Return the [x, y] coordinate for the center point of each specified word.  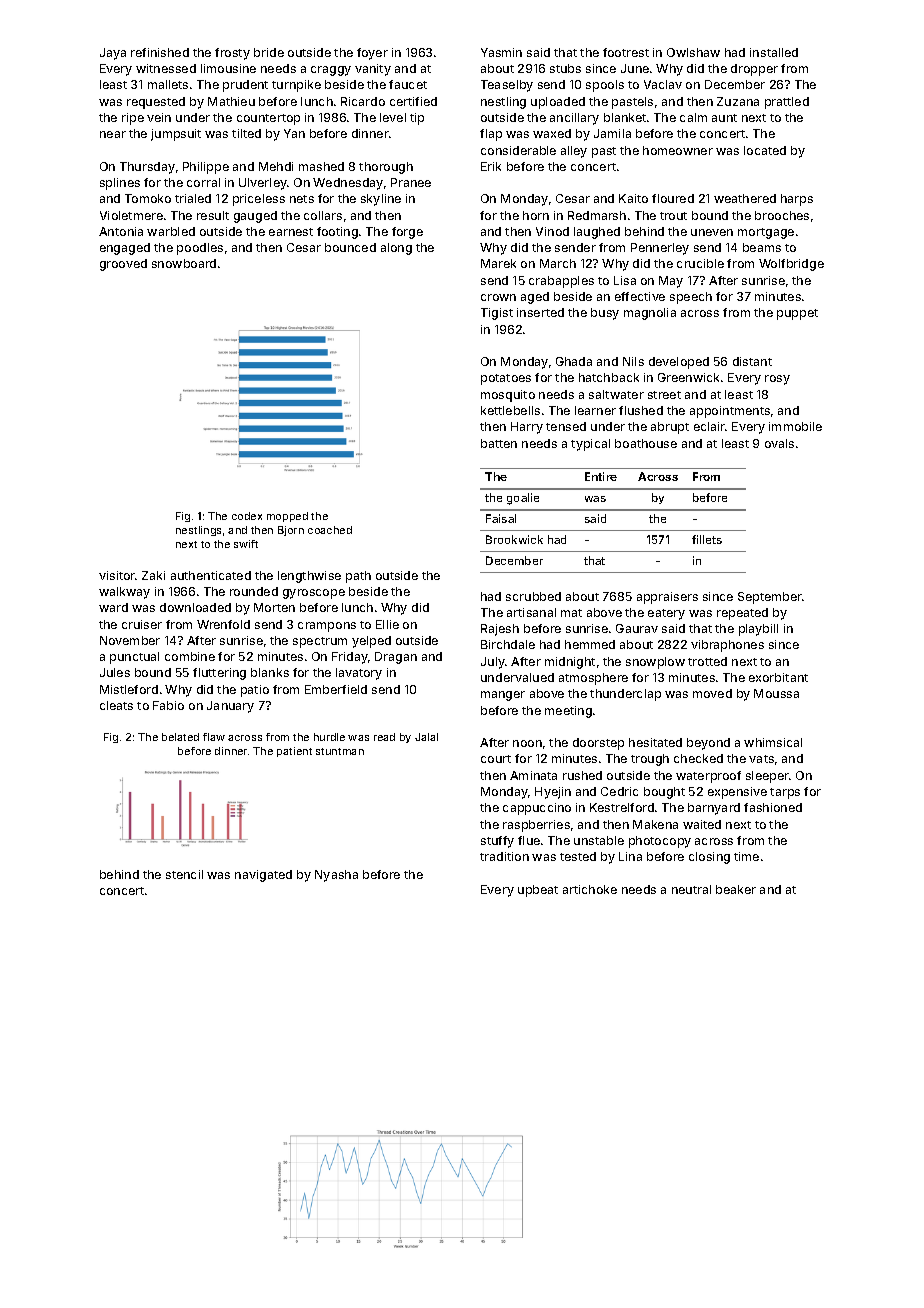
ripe [133, 119]
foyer [372, 54]
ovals [779, 443]
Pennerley [660, 249]
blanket [625, 117]
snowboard [184, 263]
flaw [214, 737]
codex [247, 516]
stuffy [497, 842]
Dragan [396, 658]
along [396, 249]
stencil [184, 874]
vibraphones [727, 646]
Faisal [501, 518]
